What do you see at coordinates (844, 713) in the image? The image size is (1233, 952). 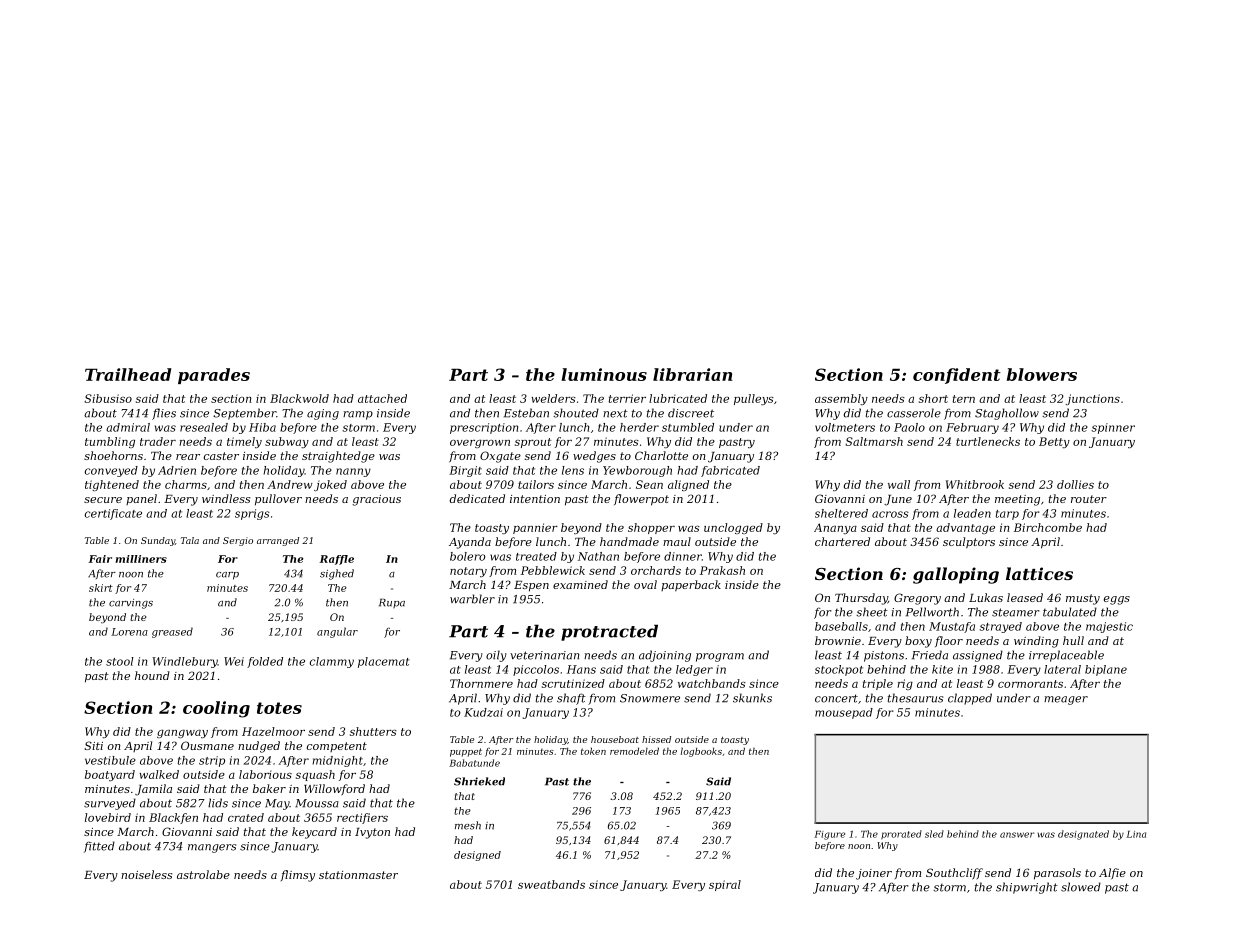 I see `mousepad` at bounding box center [844, 713].
